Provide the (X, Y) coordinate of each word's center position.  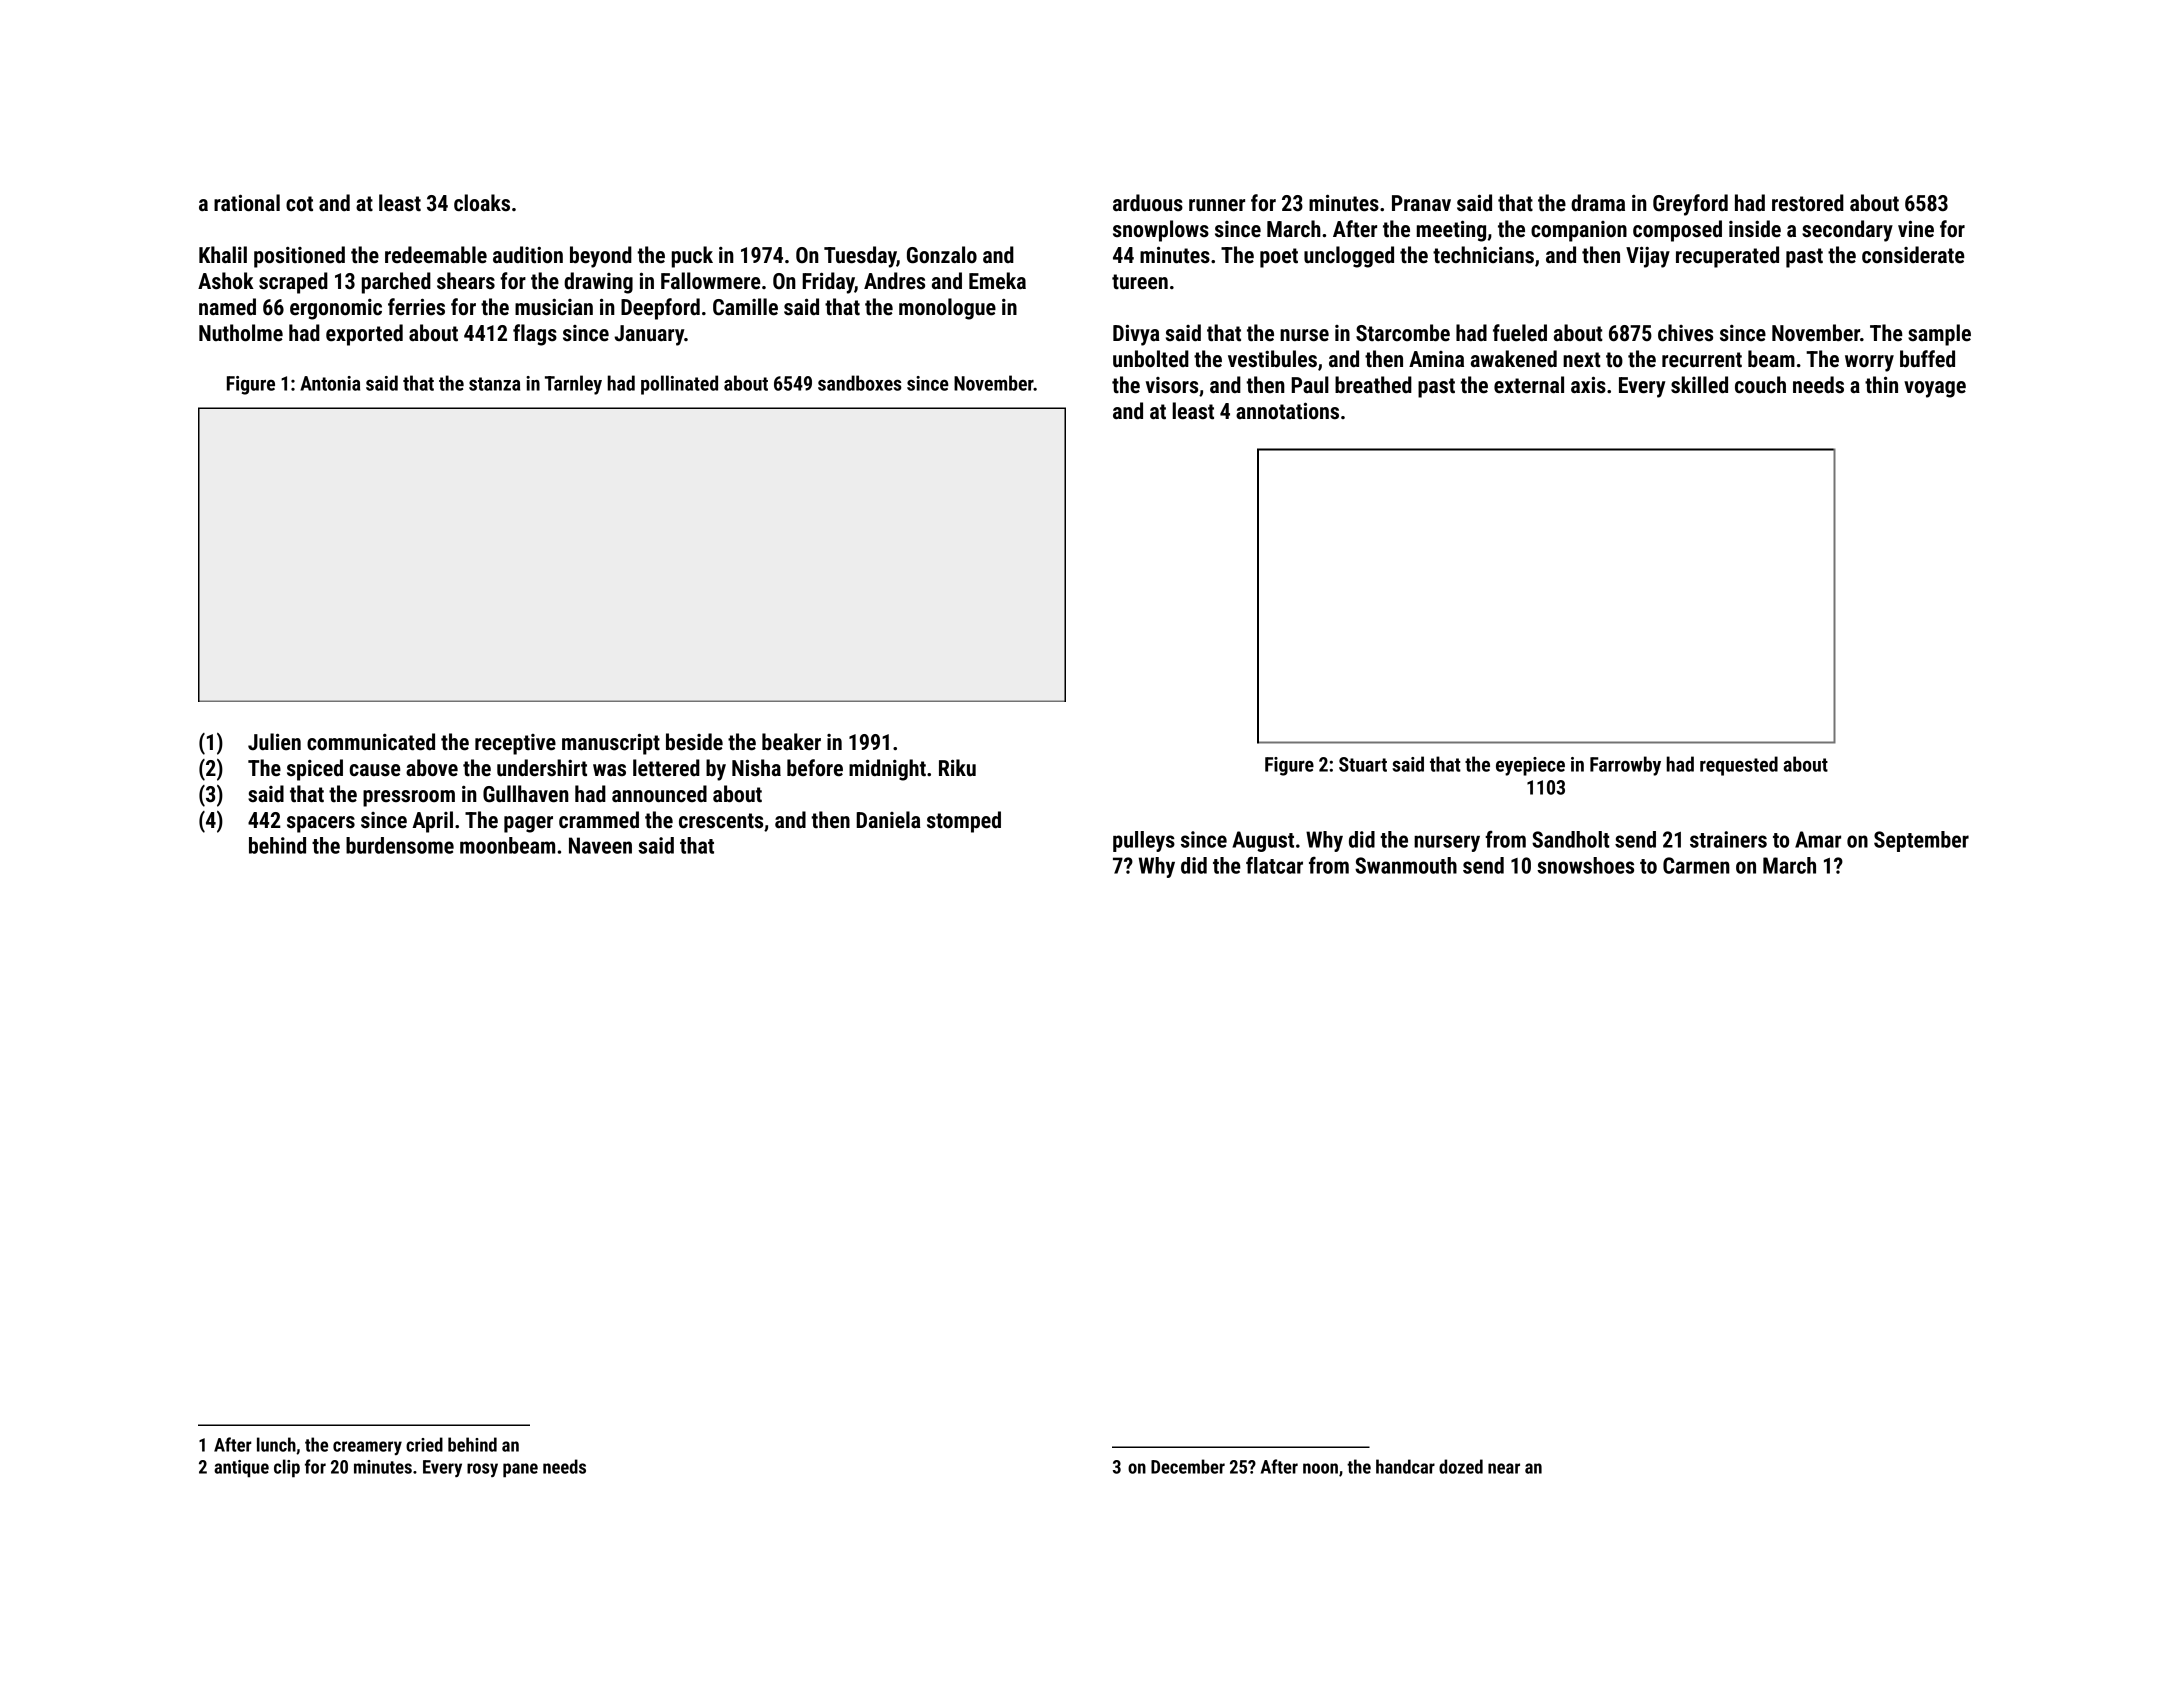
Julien (274, 742)
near (1504, 1468)
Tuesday (860, 257)
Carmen (1696, 865)
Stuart (1363, 764)
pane (520, 1470)
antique (241, 1469)
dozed (1461, 1466)
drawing (598, 283)
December (1188, 1466)
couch (1760, 385)
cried (424, 1444)
